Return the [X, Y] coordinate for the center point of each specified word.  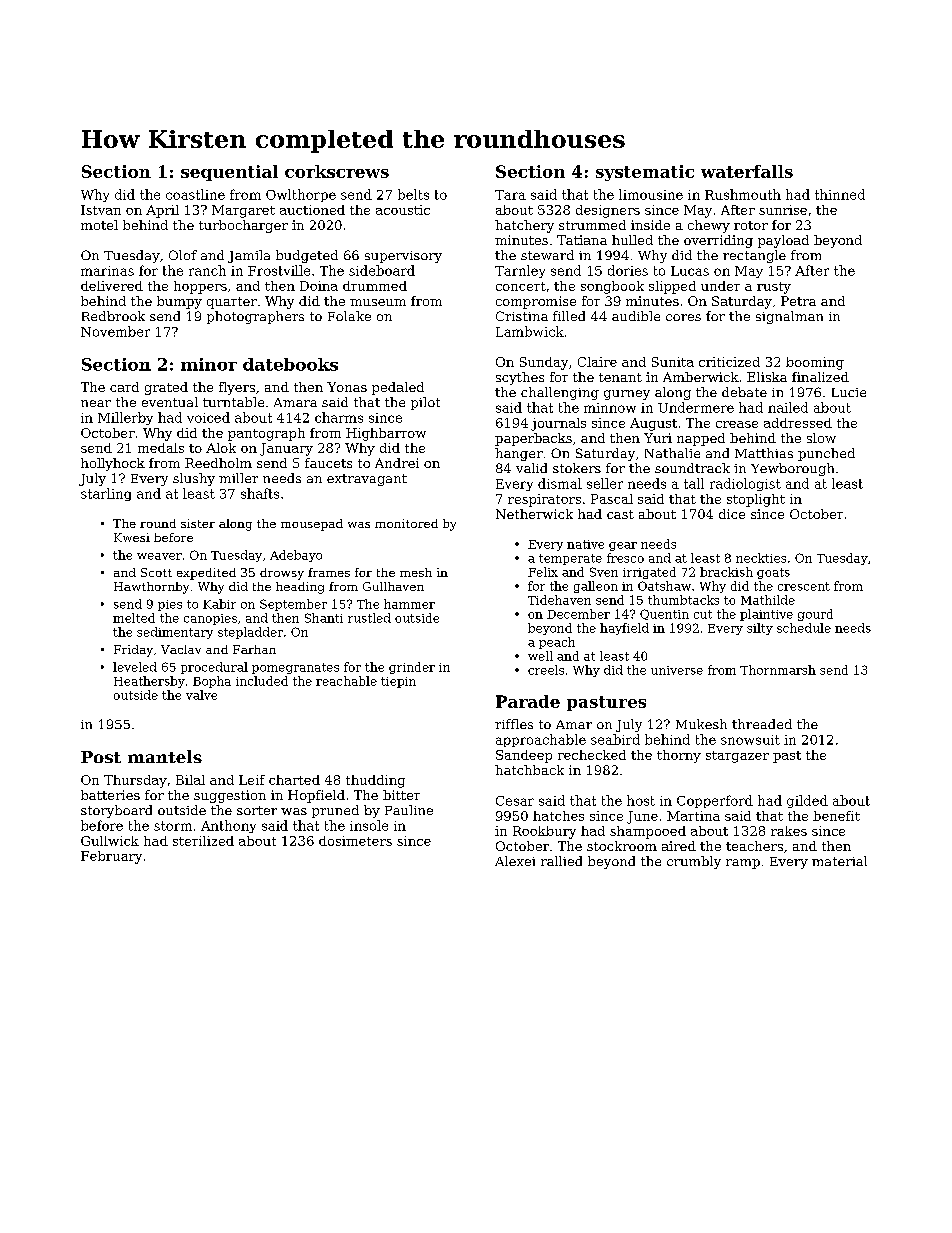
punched [826, 454]
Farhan [254, 649]
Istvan [101, 210]
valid [531, 468]
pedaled [398, 388]
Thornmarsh [778, 670]
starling [106, 494]
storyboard [116, 811]
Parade [528, 701]
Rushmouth [743, 194]
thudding [375, 781]
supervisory [403, 257]
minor [209, 364]
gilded [807, 801]
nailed [788, 407]
